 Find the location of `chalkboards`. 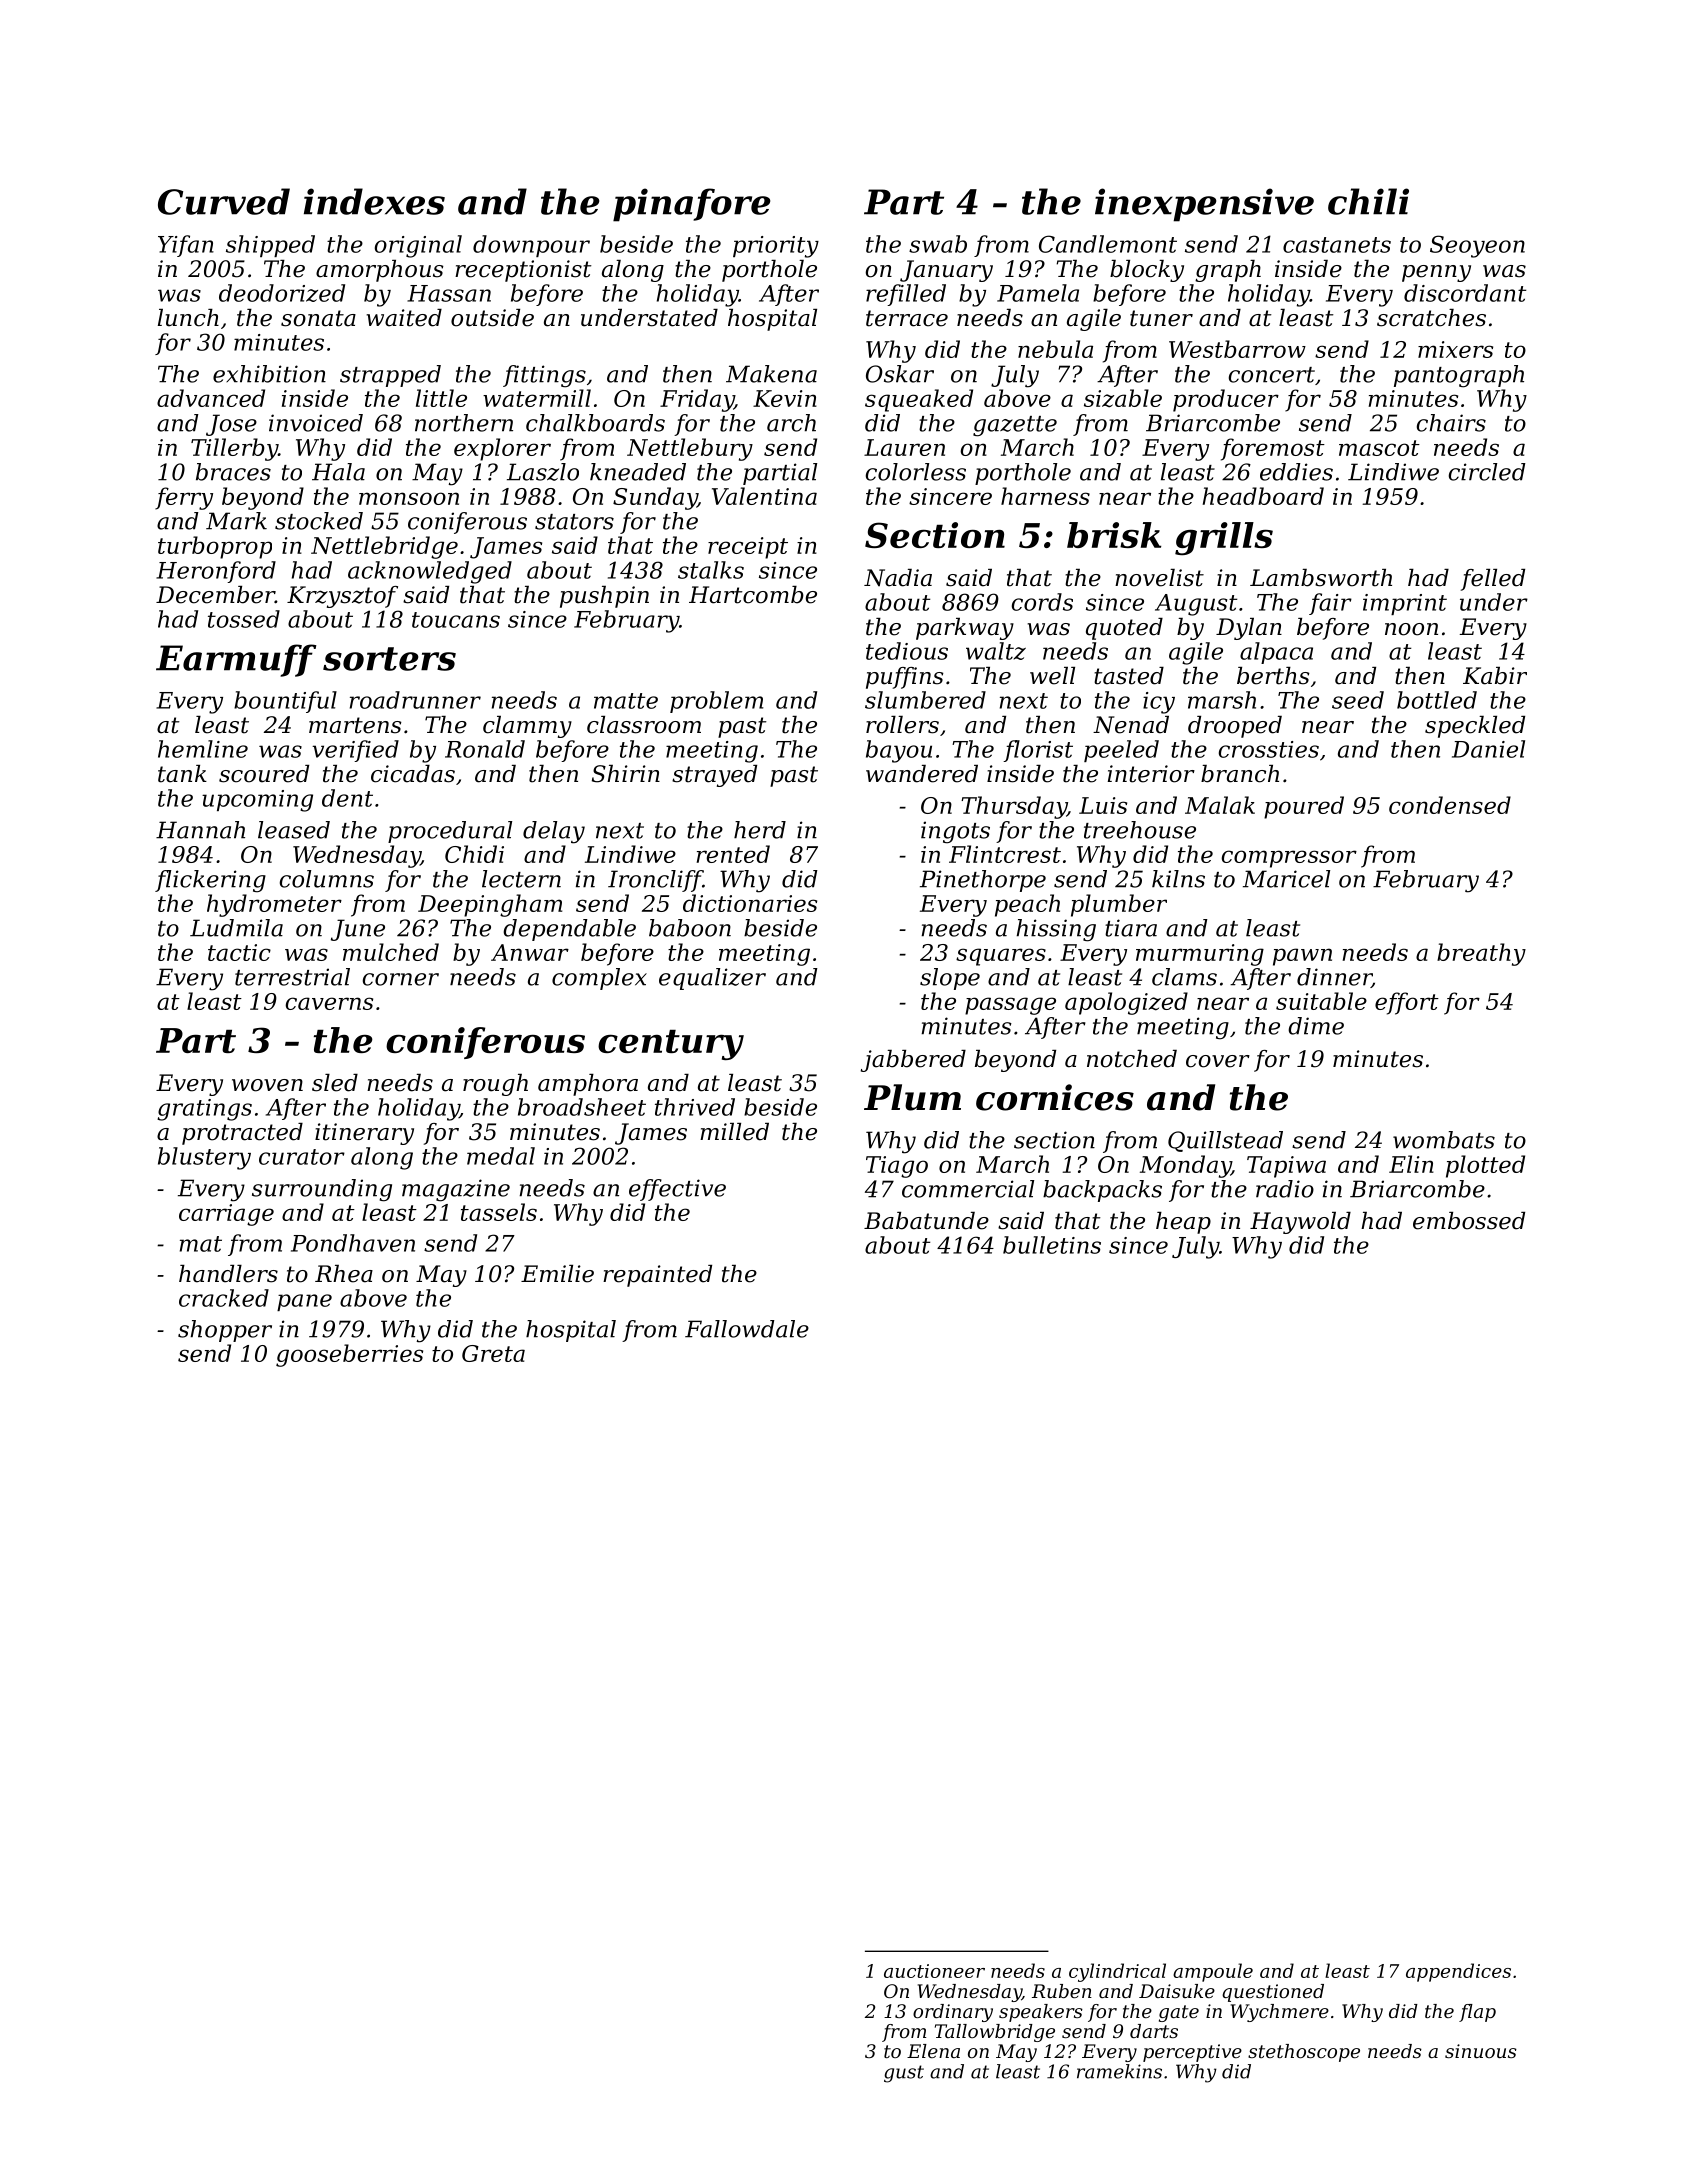

chalkboards is located at coordinates (595, 423).
